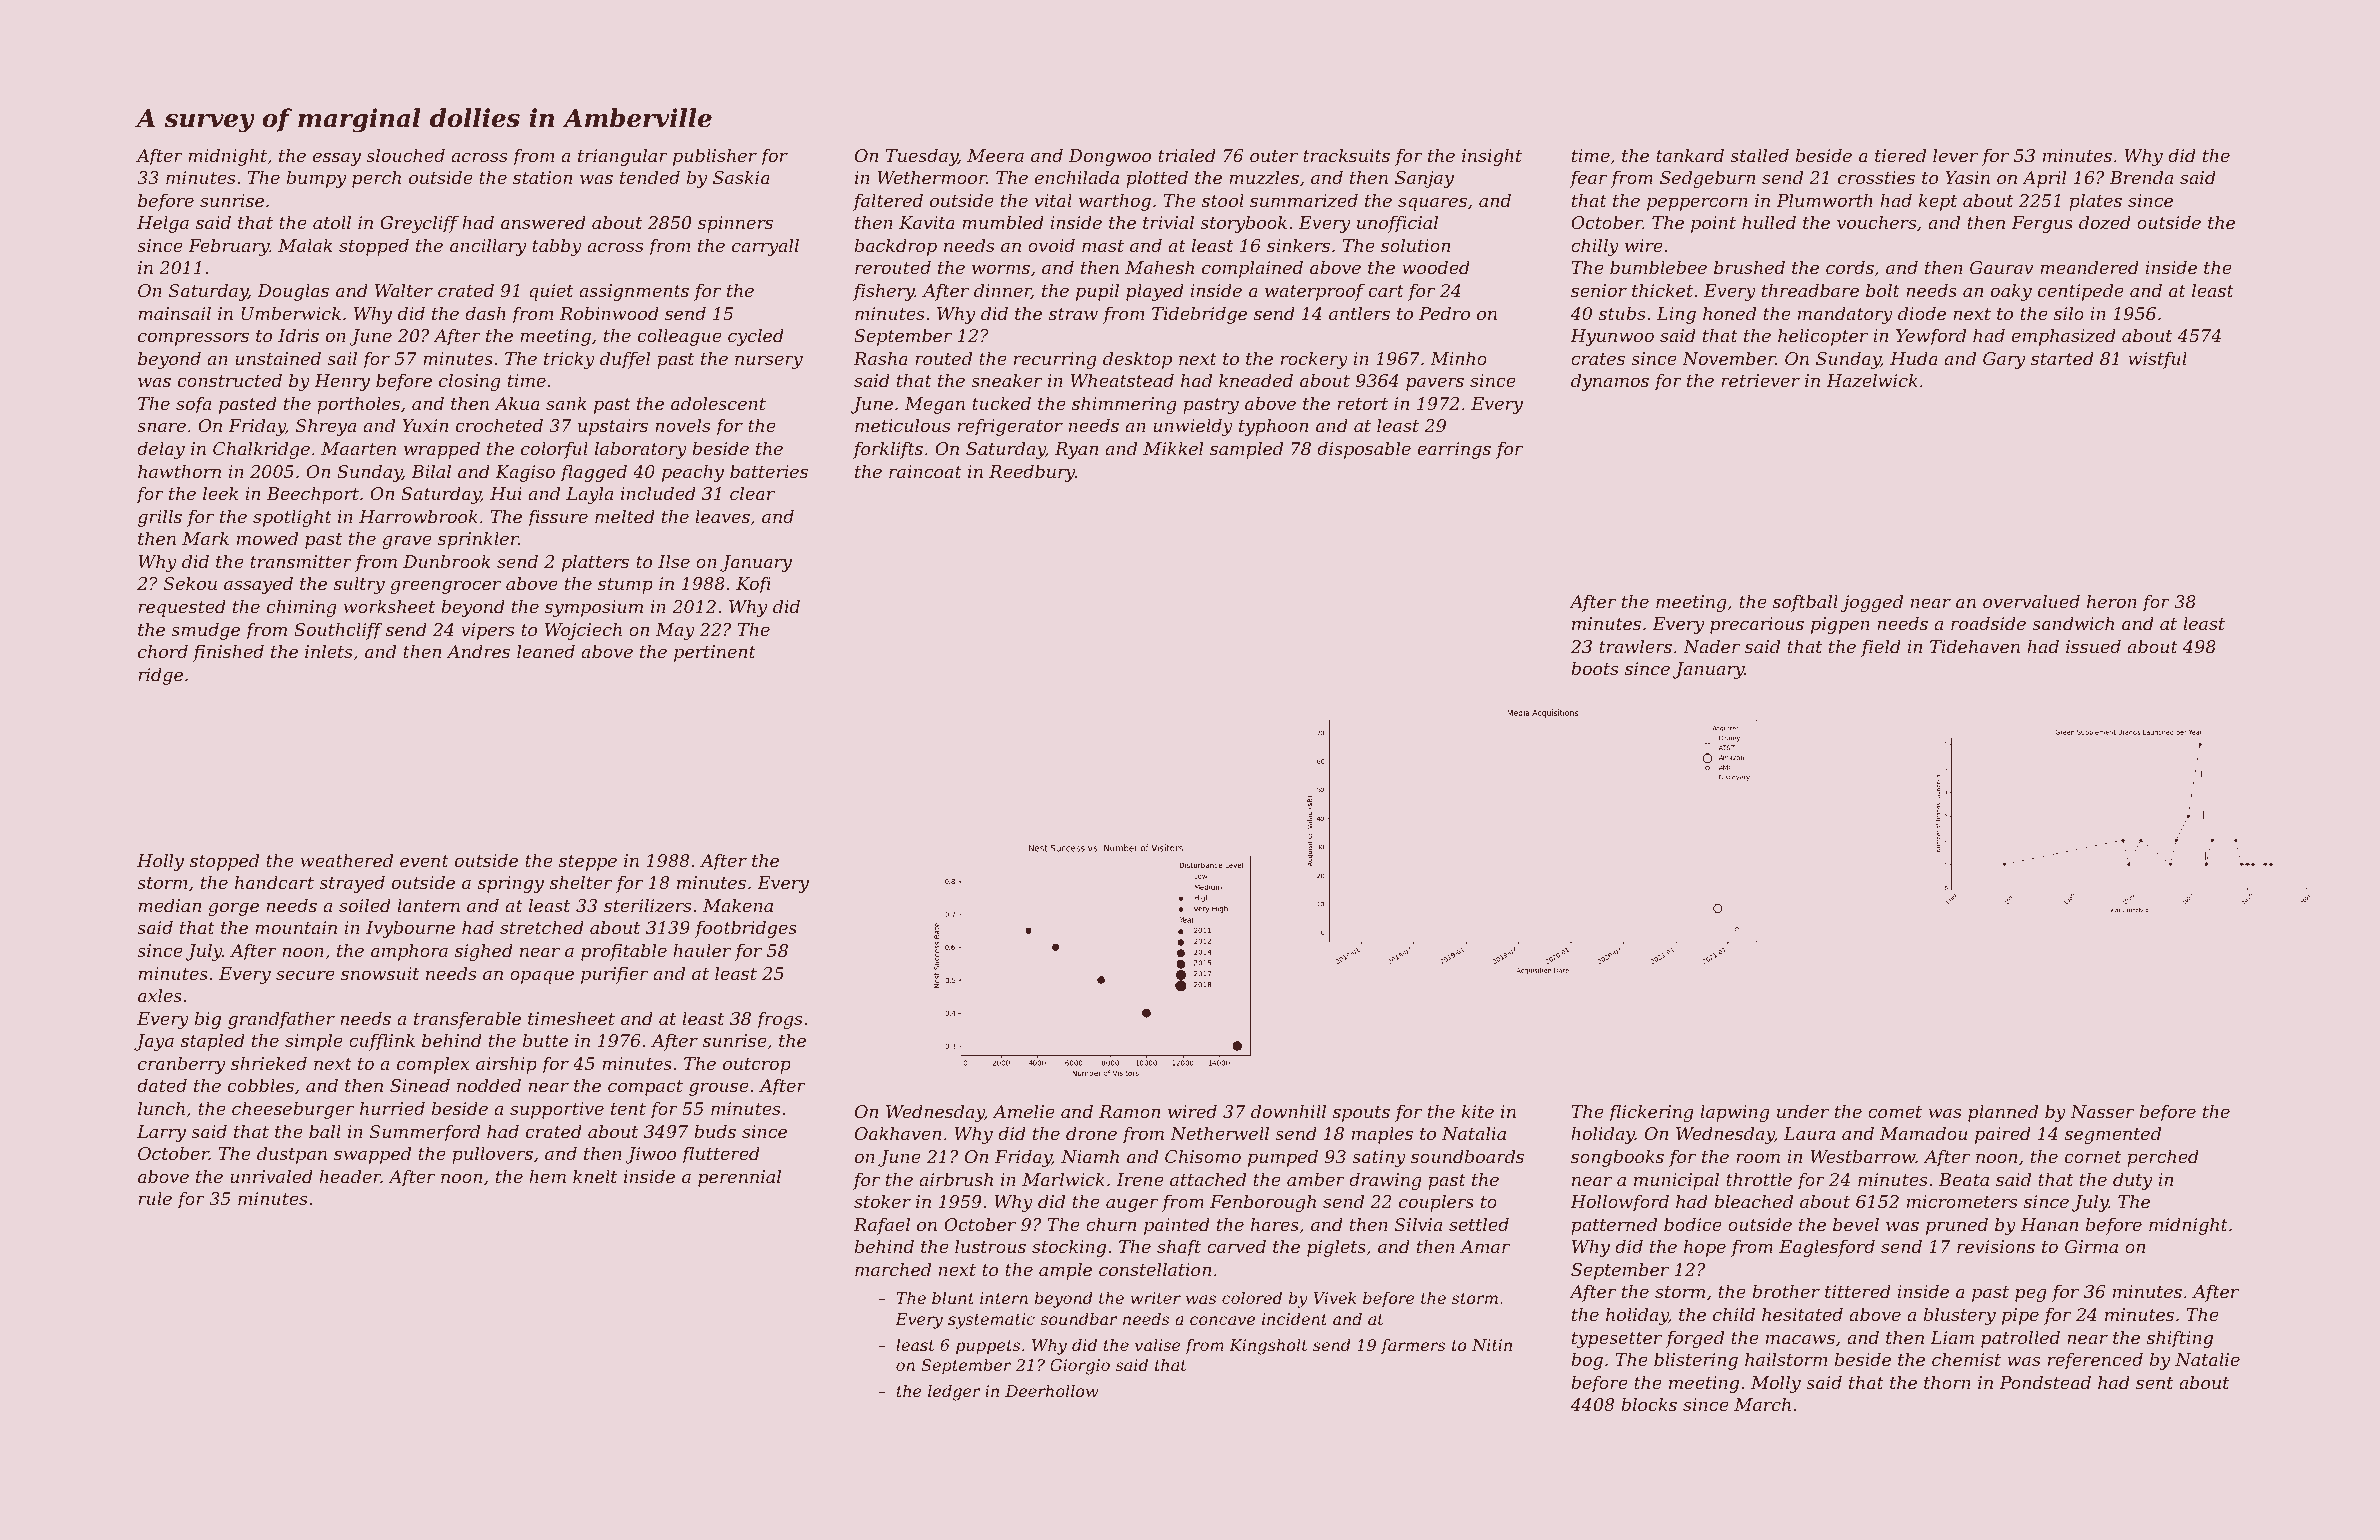 This screenshot has height=1540, width=2380. What do you see at coordinates (1424, 179) in the screenshot?
I see `Sanjay` at bounding box center [1424, 179].
